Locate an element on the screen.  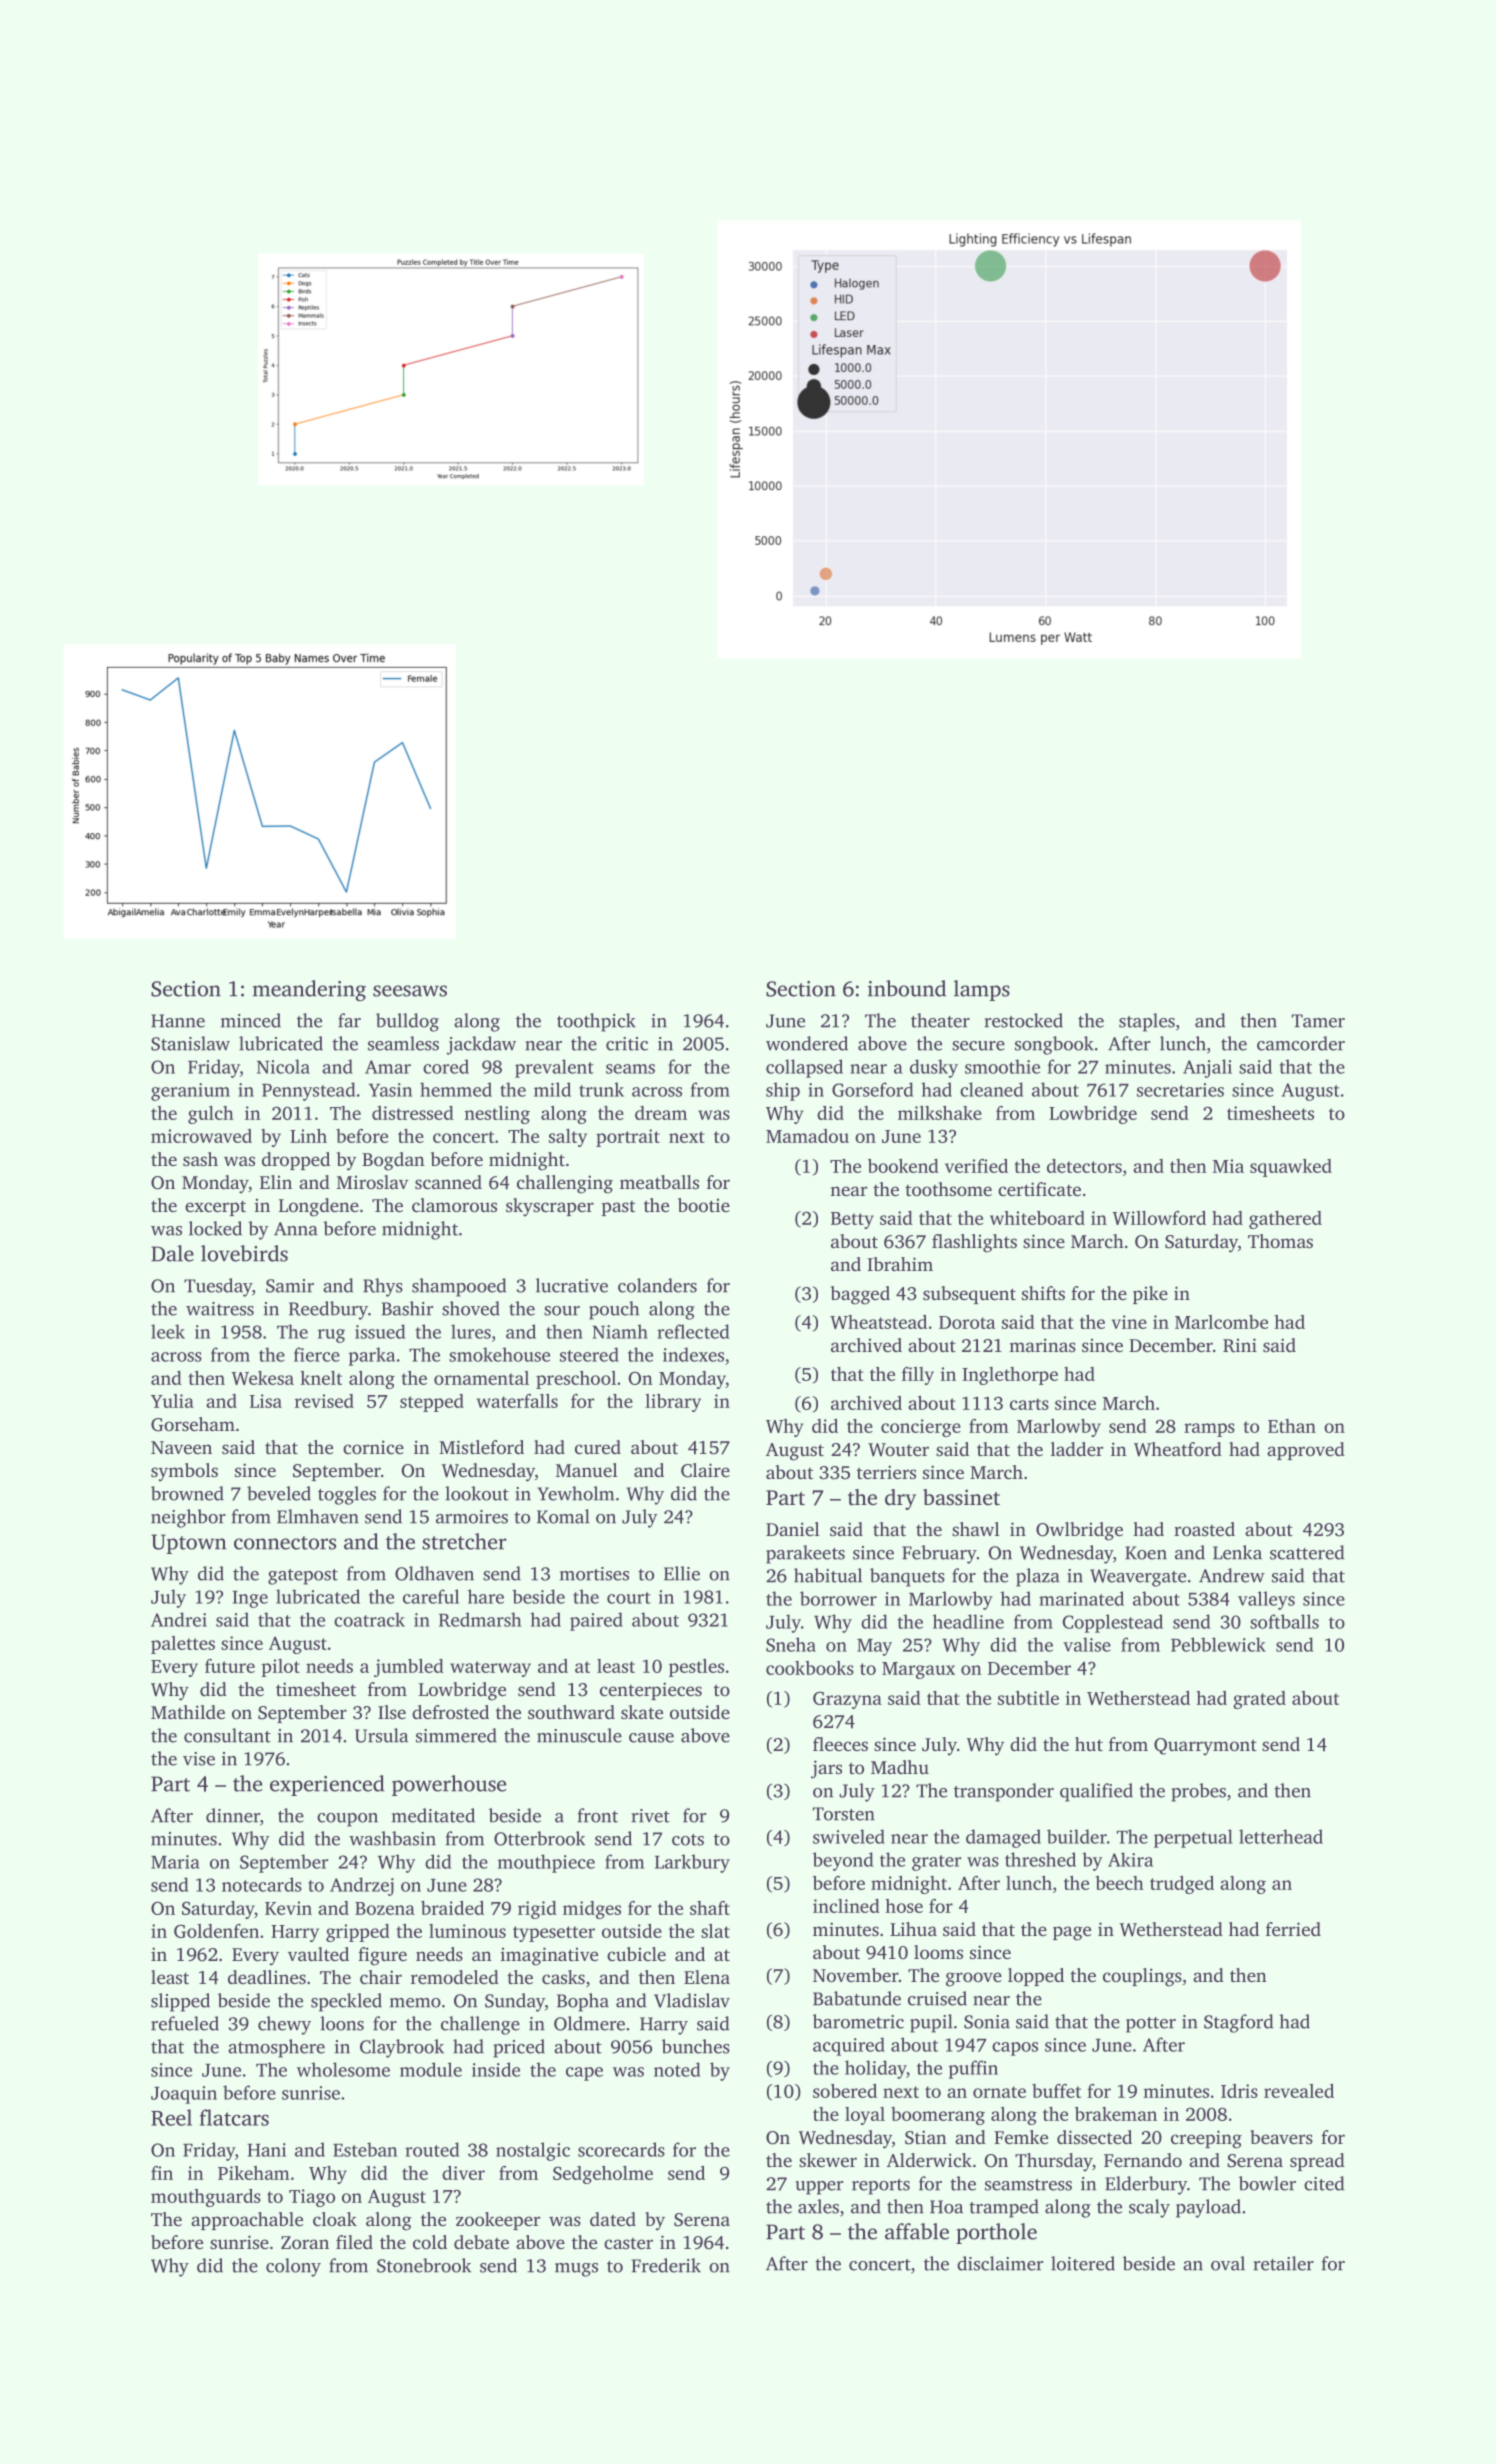
ferried is located at coordinates (1293, 1929).
